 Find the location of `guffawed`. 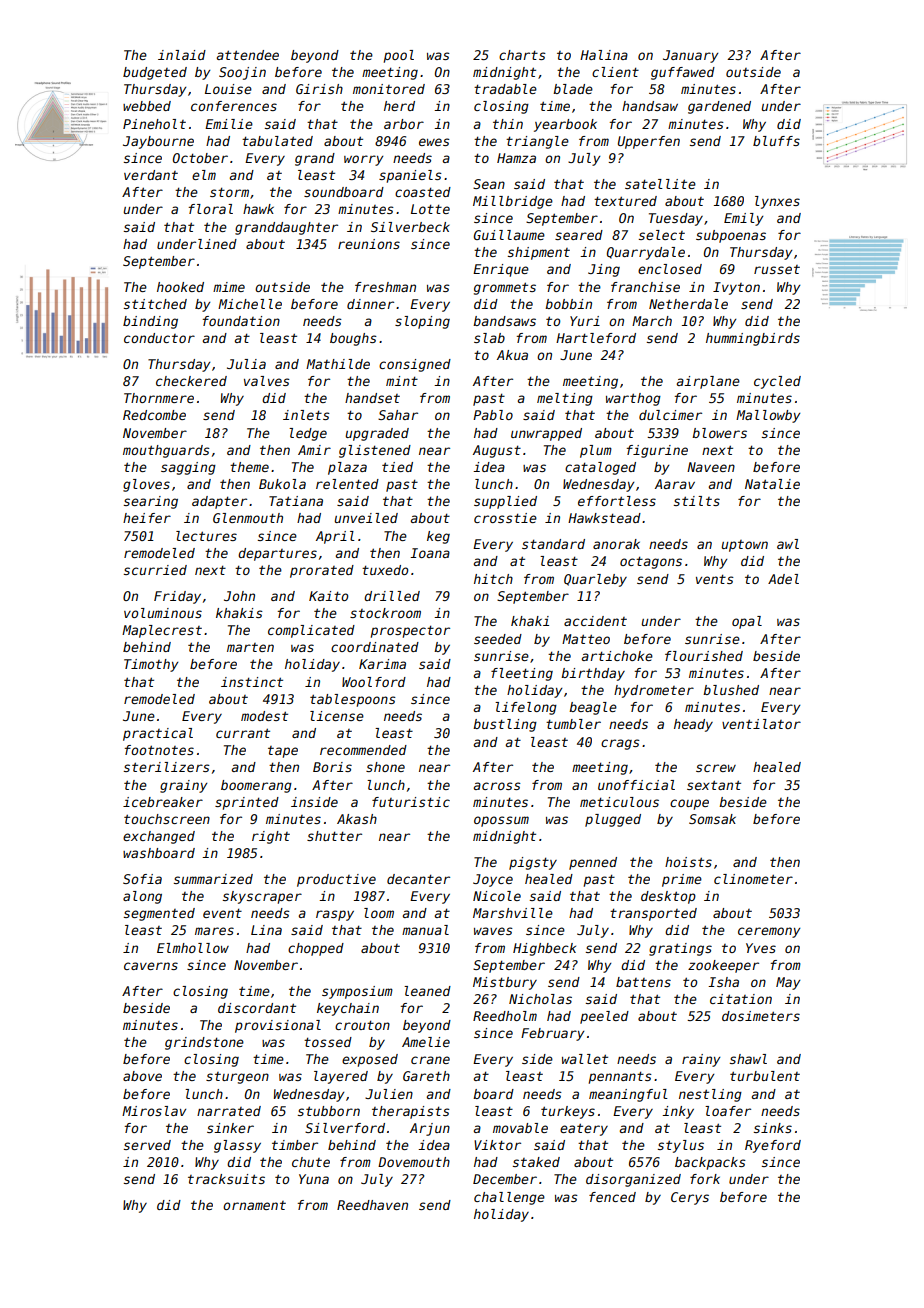

guffawed is located at coordinates (683, 73).
